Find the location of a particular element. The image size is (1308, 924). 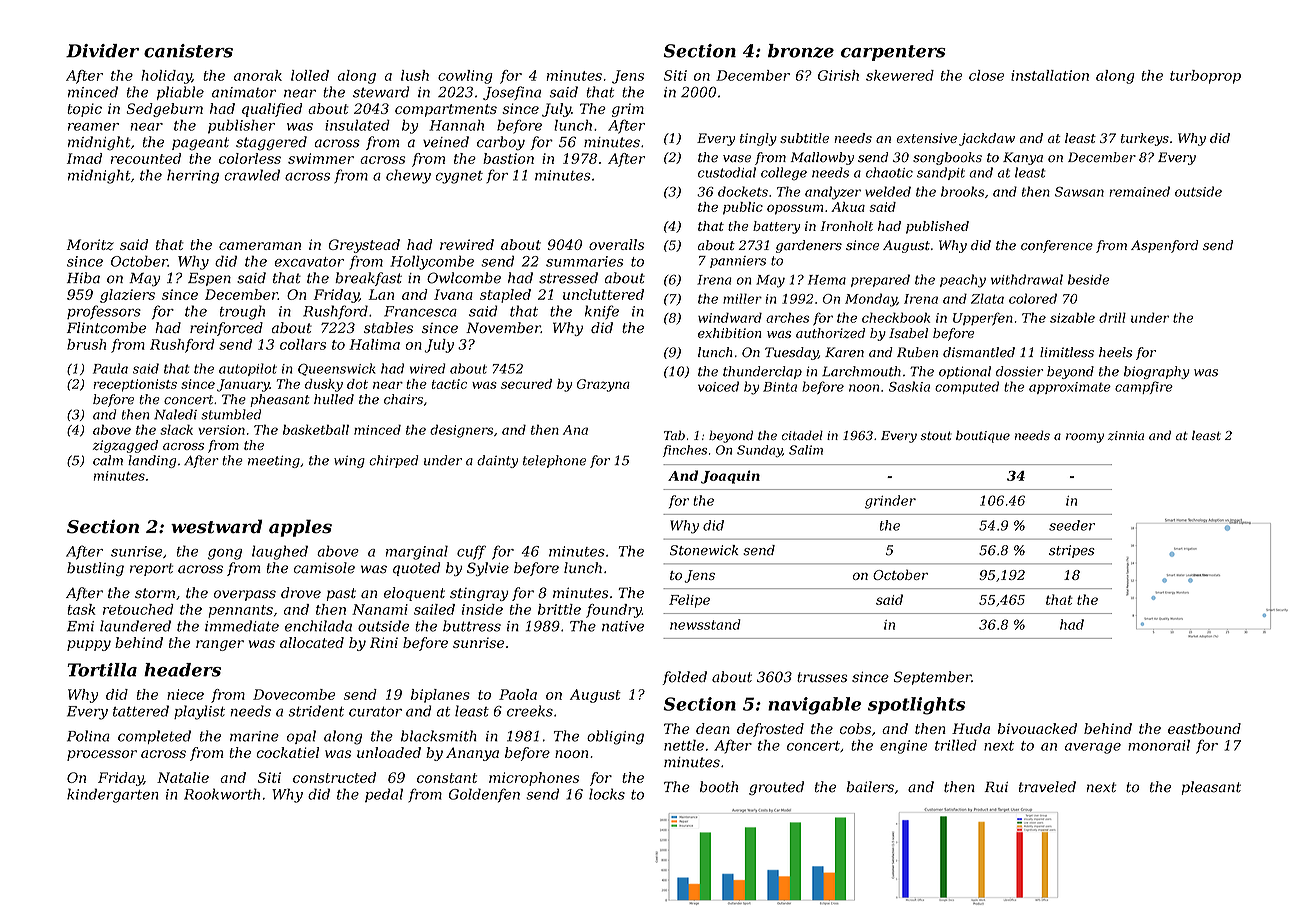

dean is located at coordinates (713, 728).
